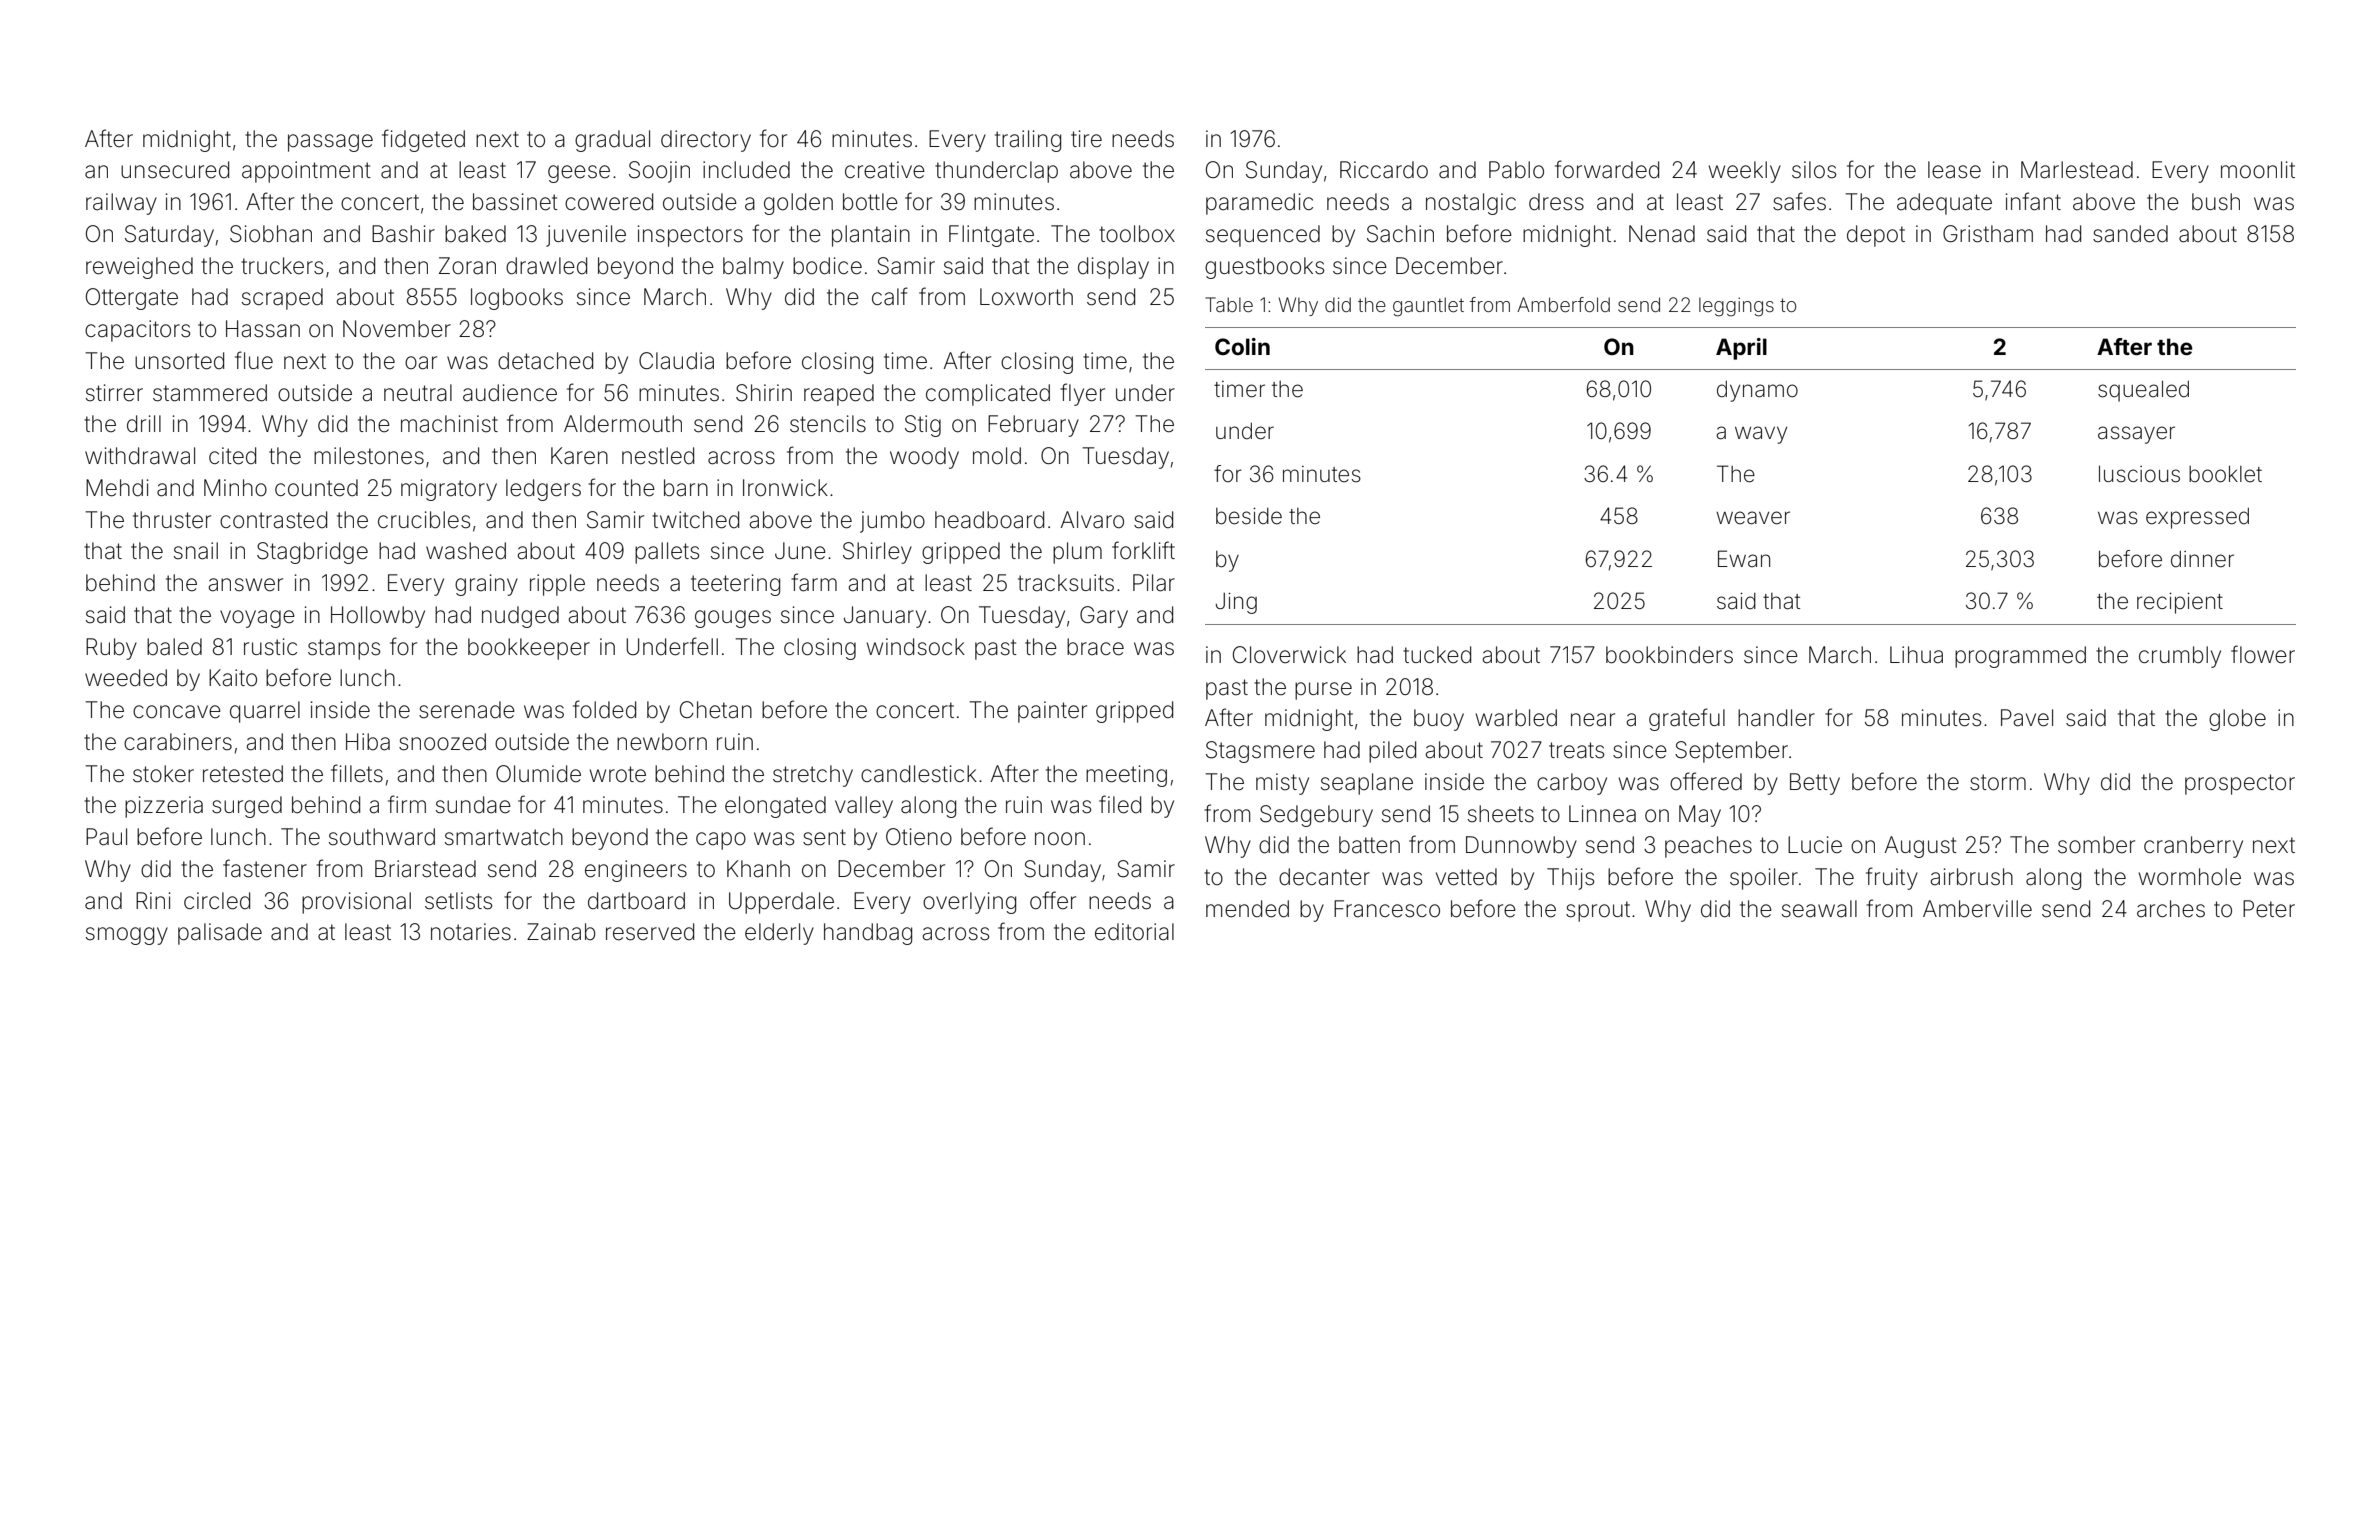  Describe the element at coordinates (997, 456) in the page. I see `mold` at that location.
